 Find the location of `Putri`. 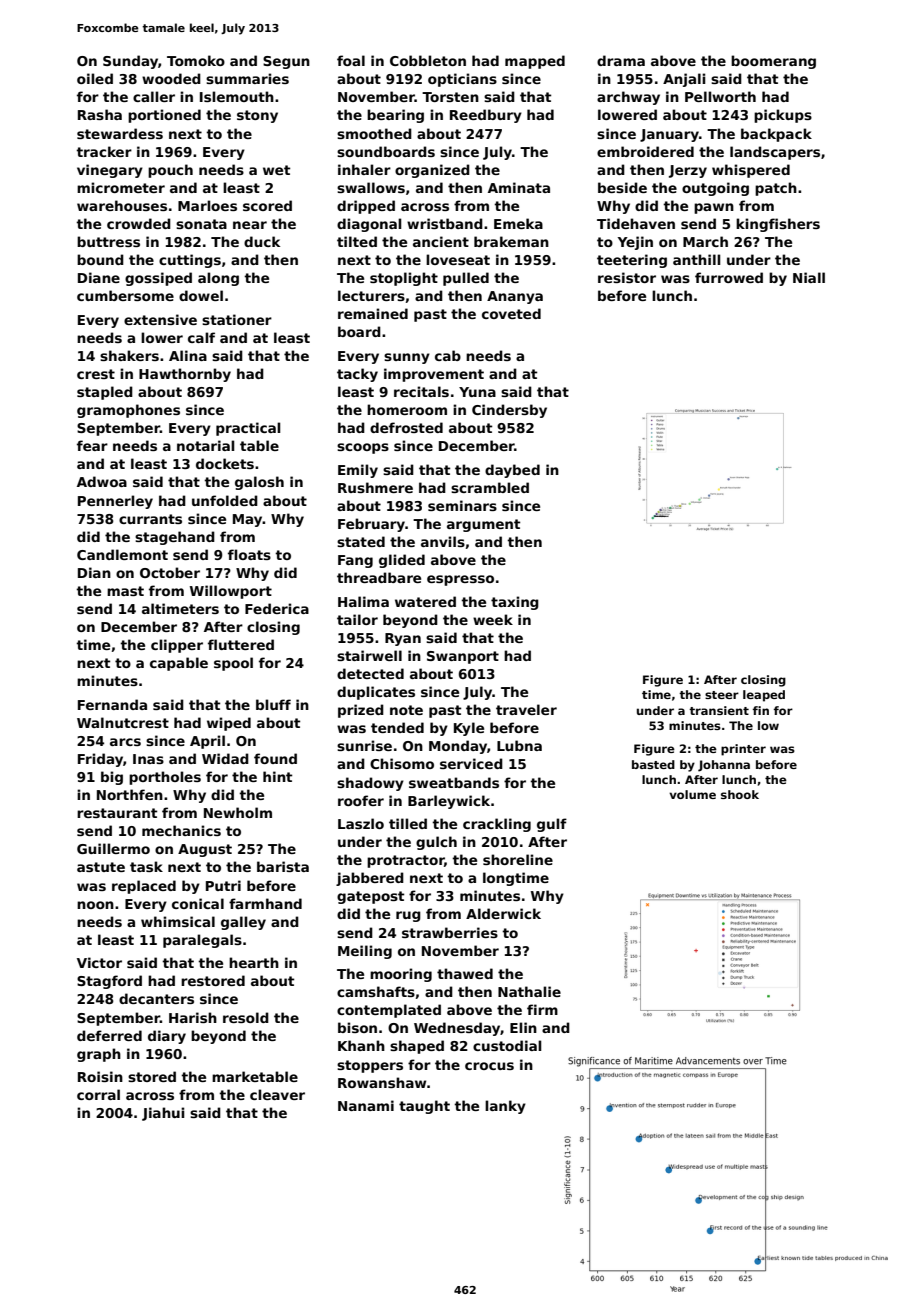

Putri is located at coordinates (223, 885).
